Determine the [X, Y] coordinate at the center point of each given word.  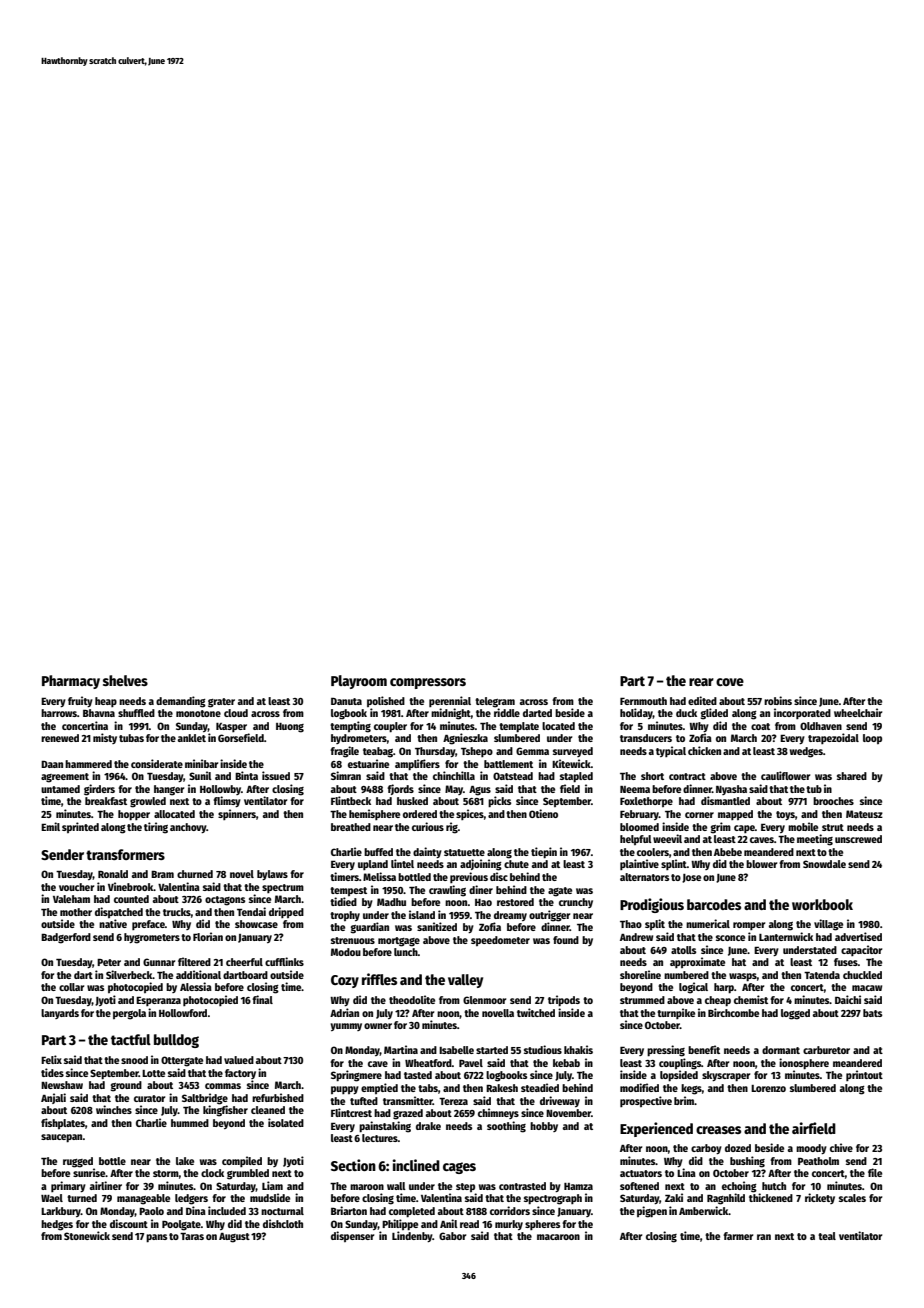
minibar [201, 763]
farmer [738, 1236]
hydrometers [359, 739]
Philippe [400, 1225]
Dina [196, 1210]
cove [730, 682]
